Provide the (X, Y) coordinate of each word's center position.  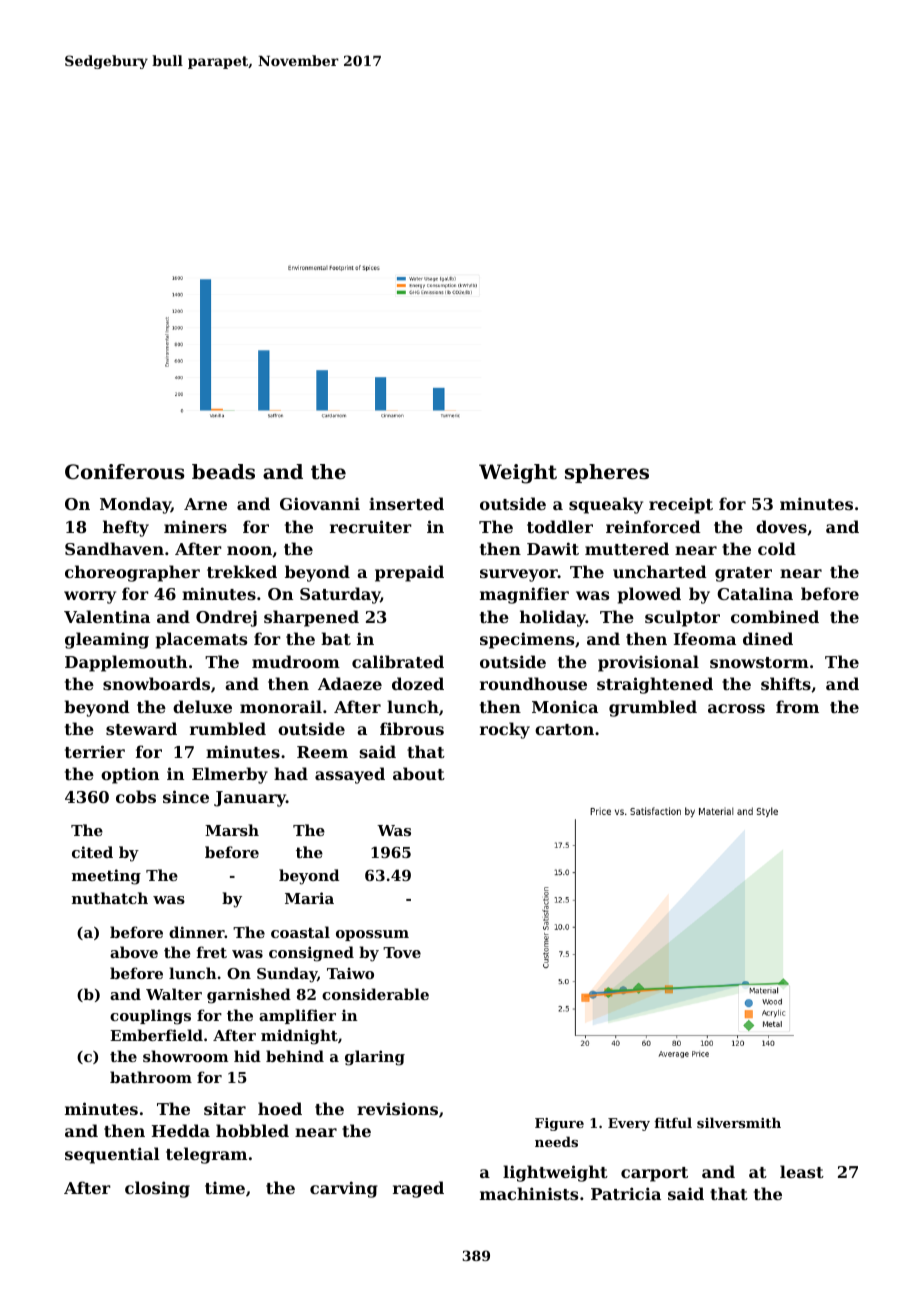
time (225, 1187)
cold (777, 548)
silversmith (739, 1122)
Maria (309, 898)
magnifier (524, 595)
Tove (402, 952)
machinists (529, 1193)
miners (195, 526)
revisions (397, 1108)
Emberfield (156, 1035)
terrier (95, 751)
